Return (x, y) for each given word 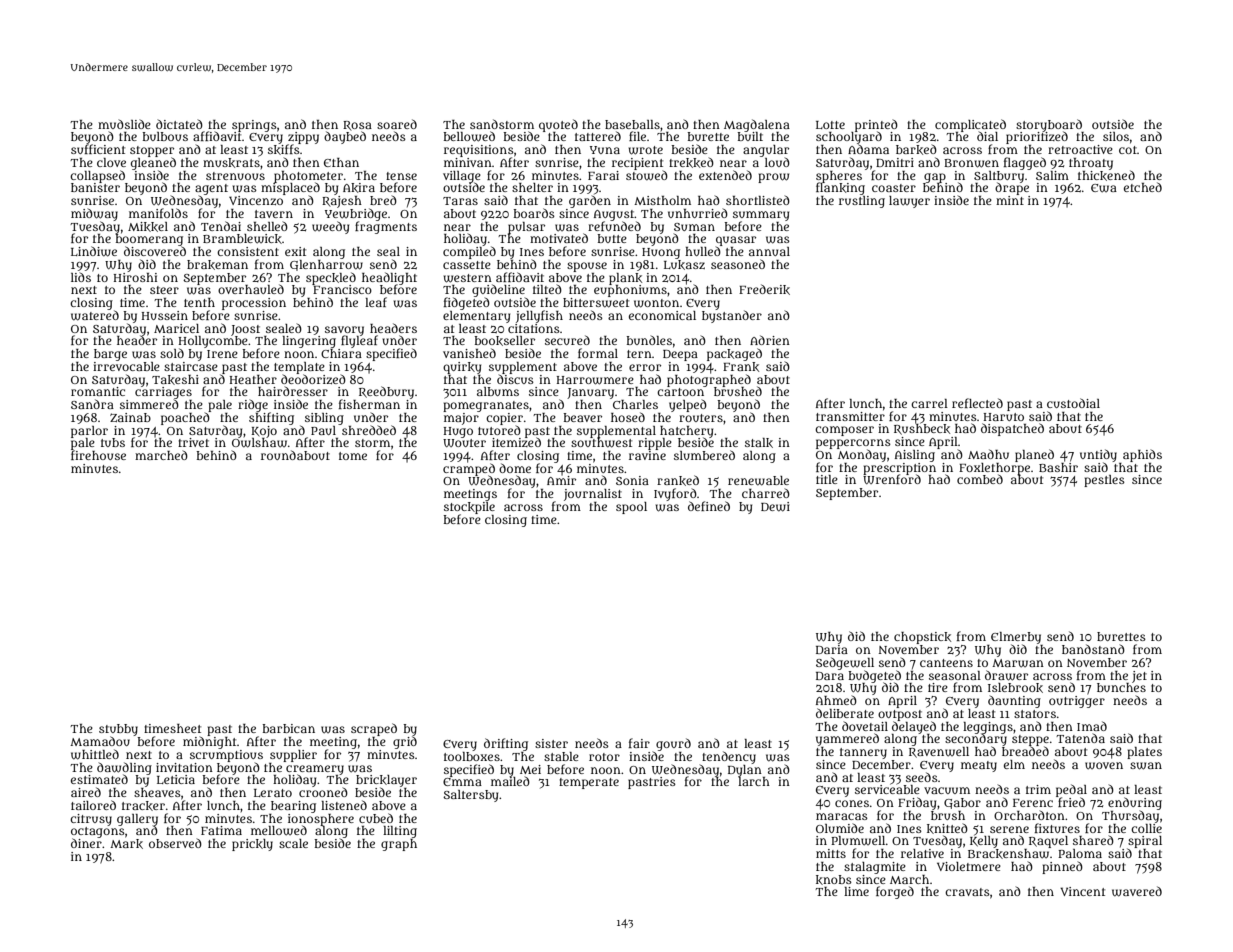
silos (1116, 136)
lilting (400, 832)
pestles (1104, 481)
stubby (118, 730)
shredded (369, 430)
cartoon (680, 392)
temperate (589, 783)
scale (293, 843)
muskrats (231, 163)
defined (709, 506)
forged (895, 892)
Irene (222, 354)
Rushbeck (922, 429)
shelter (532, 187)
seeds (922, 777)
